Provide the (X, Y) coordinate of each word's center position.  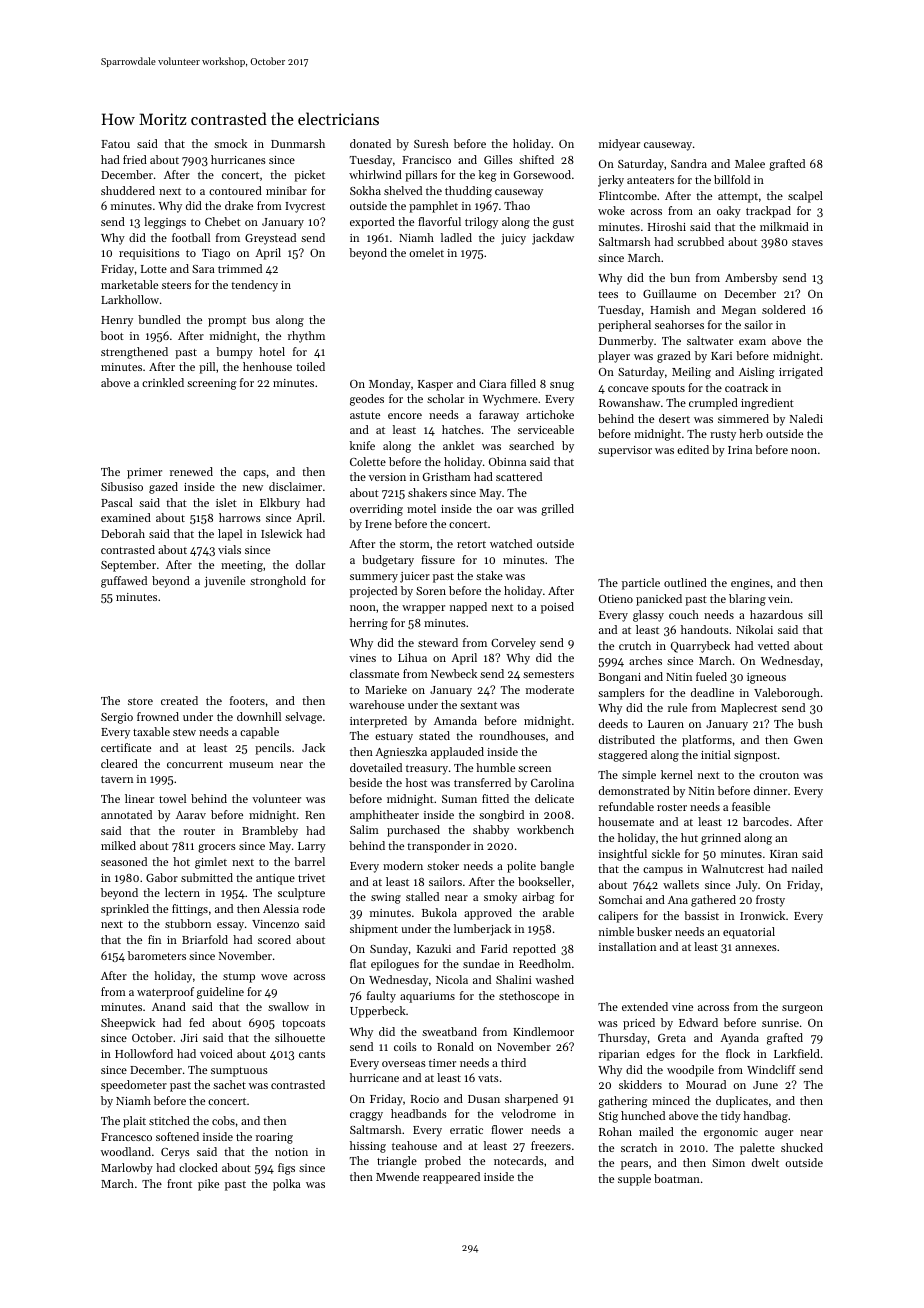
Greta (672, 1038)
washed (555, 979)
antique (275, 879)
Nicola (452, 979)
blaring (747, 600)
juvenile (224, 582)
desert (674, 418)
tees (608, 294)
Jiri (189, 1038)
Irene (378, 524)
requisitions (149, 254)
